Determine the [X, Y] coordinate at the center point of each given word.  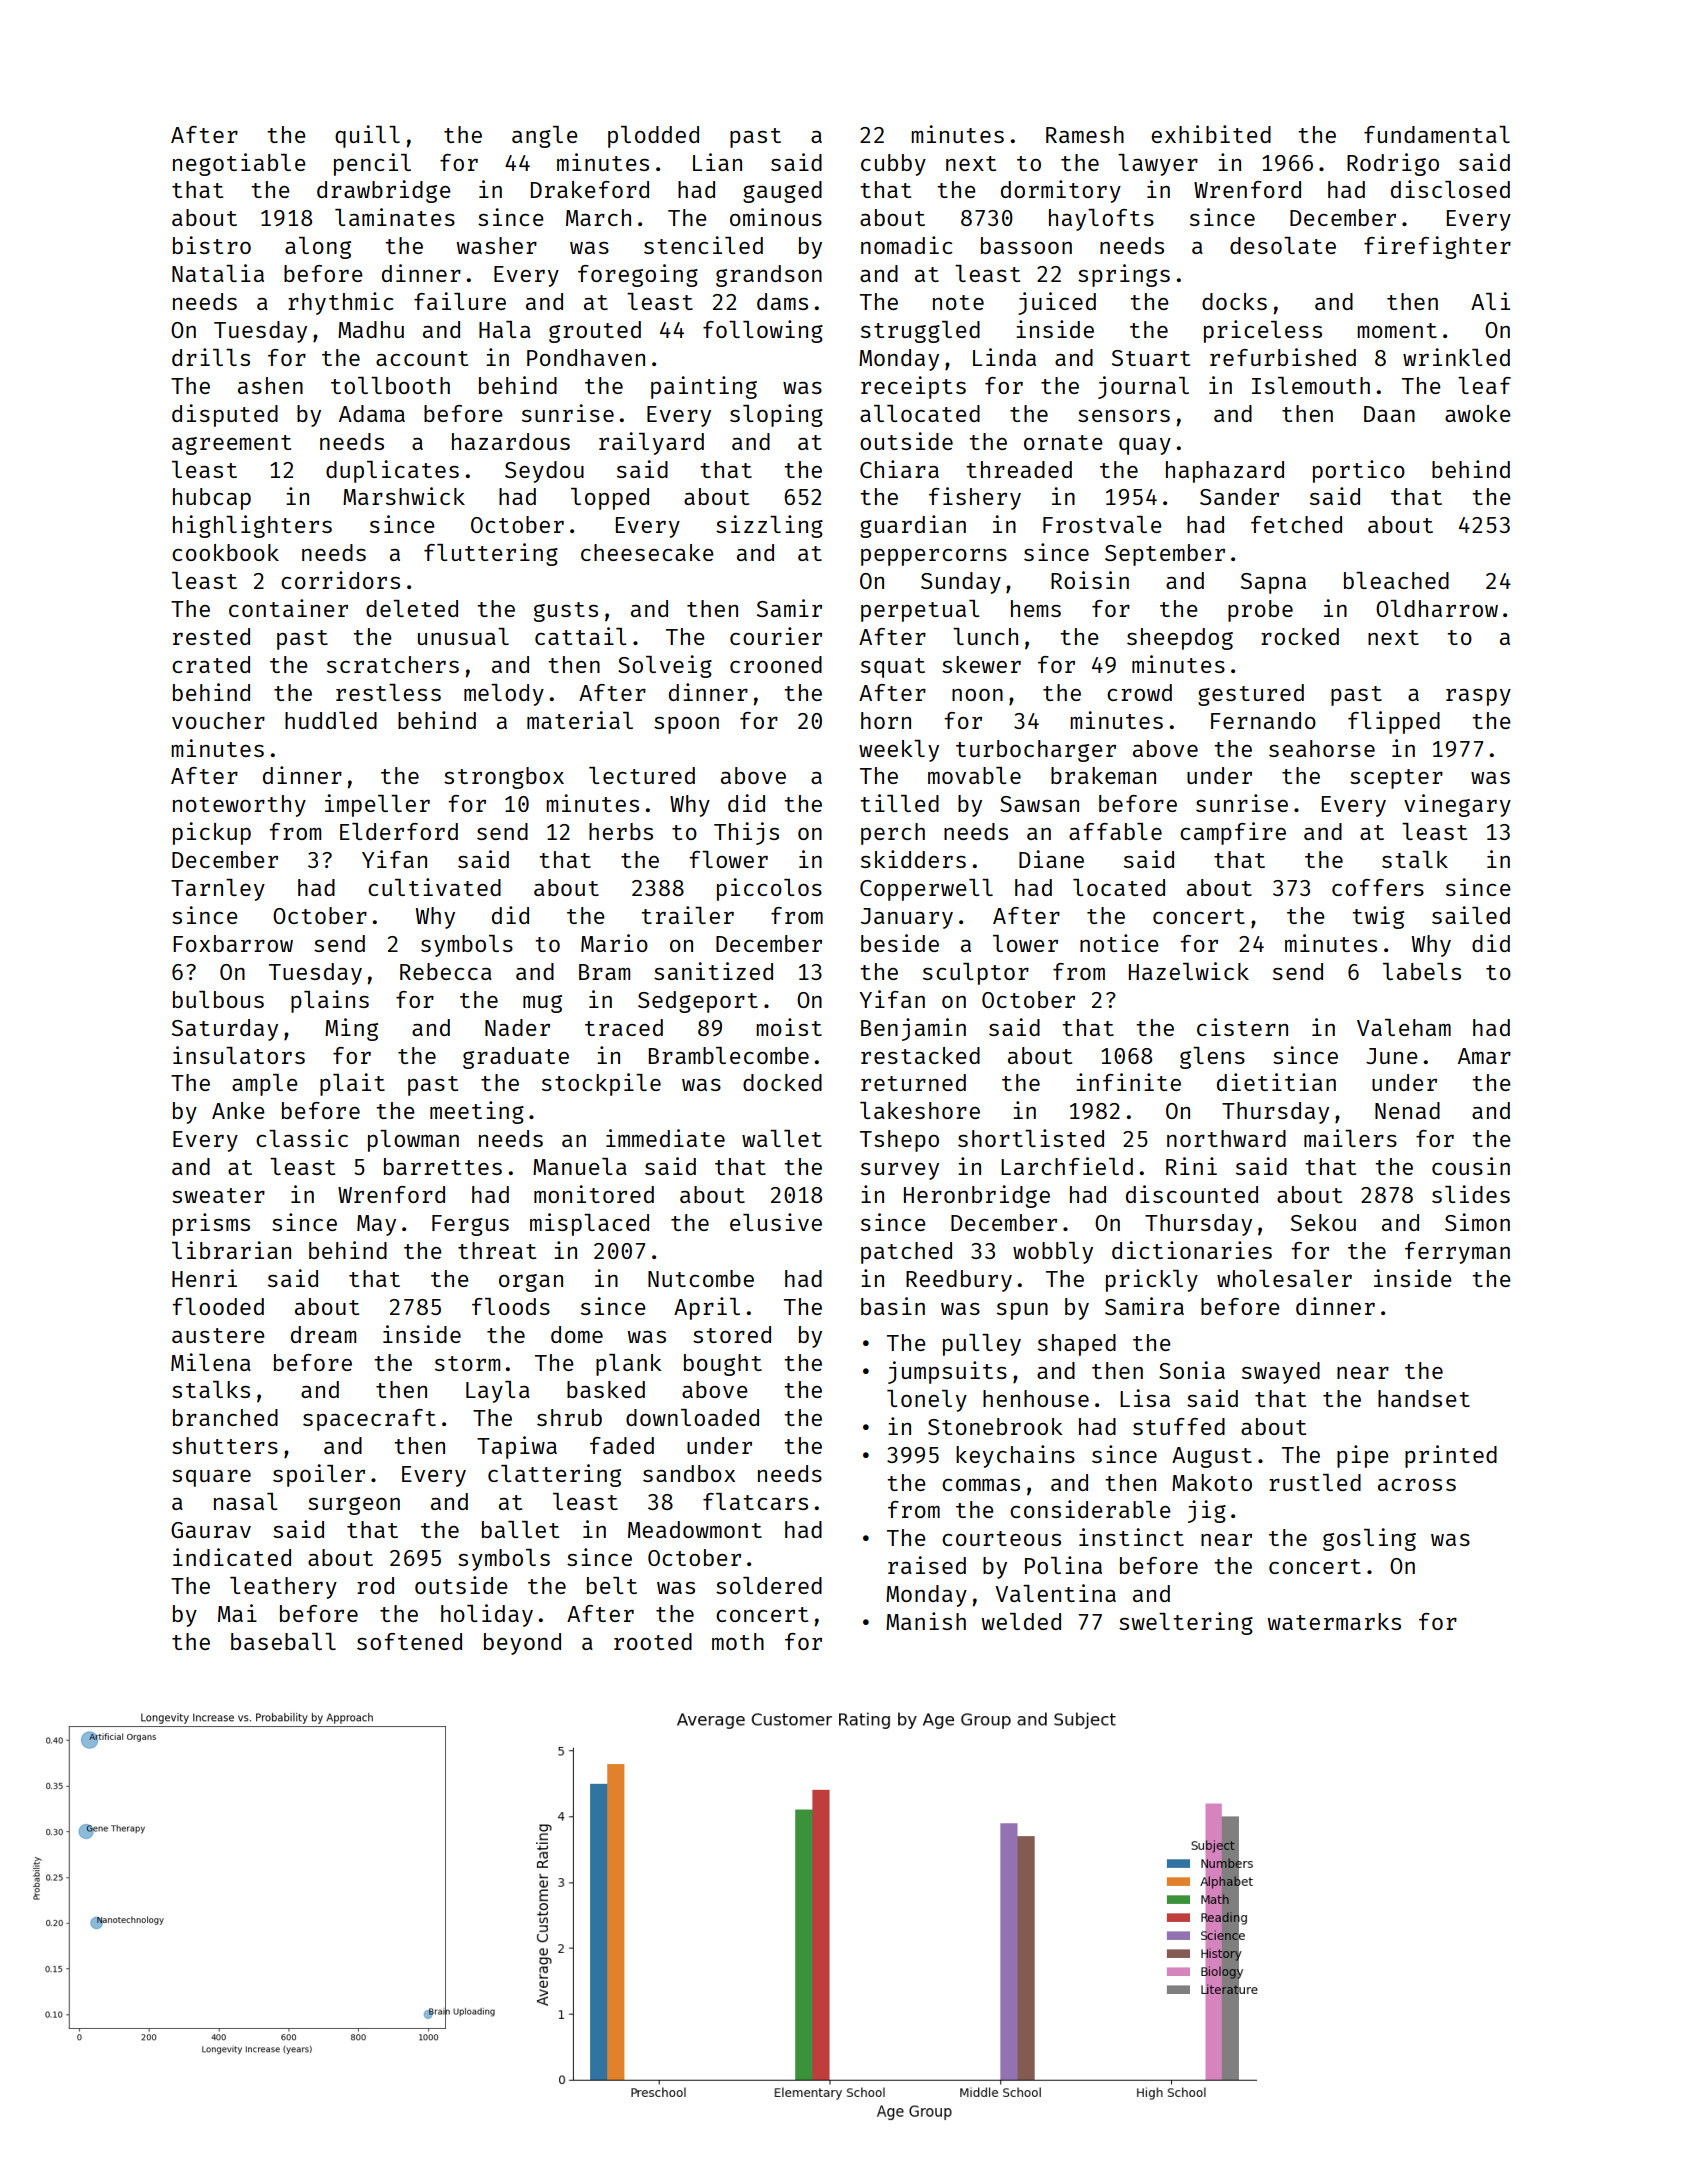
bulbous [218, 999]
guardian [913, 526]
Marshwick [404, 496]
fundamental [1437, 134]
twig [1378, 917]
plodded [653, 137]
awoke [1478, 413]
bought [723, 1365]
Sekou [1323, 1222]
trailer [687, 915]
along [318, 248]
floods [511, 1306]
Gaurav [211, 1530]
